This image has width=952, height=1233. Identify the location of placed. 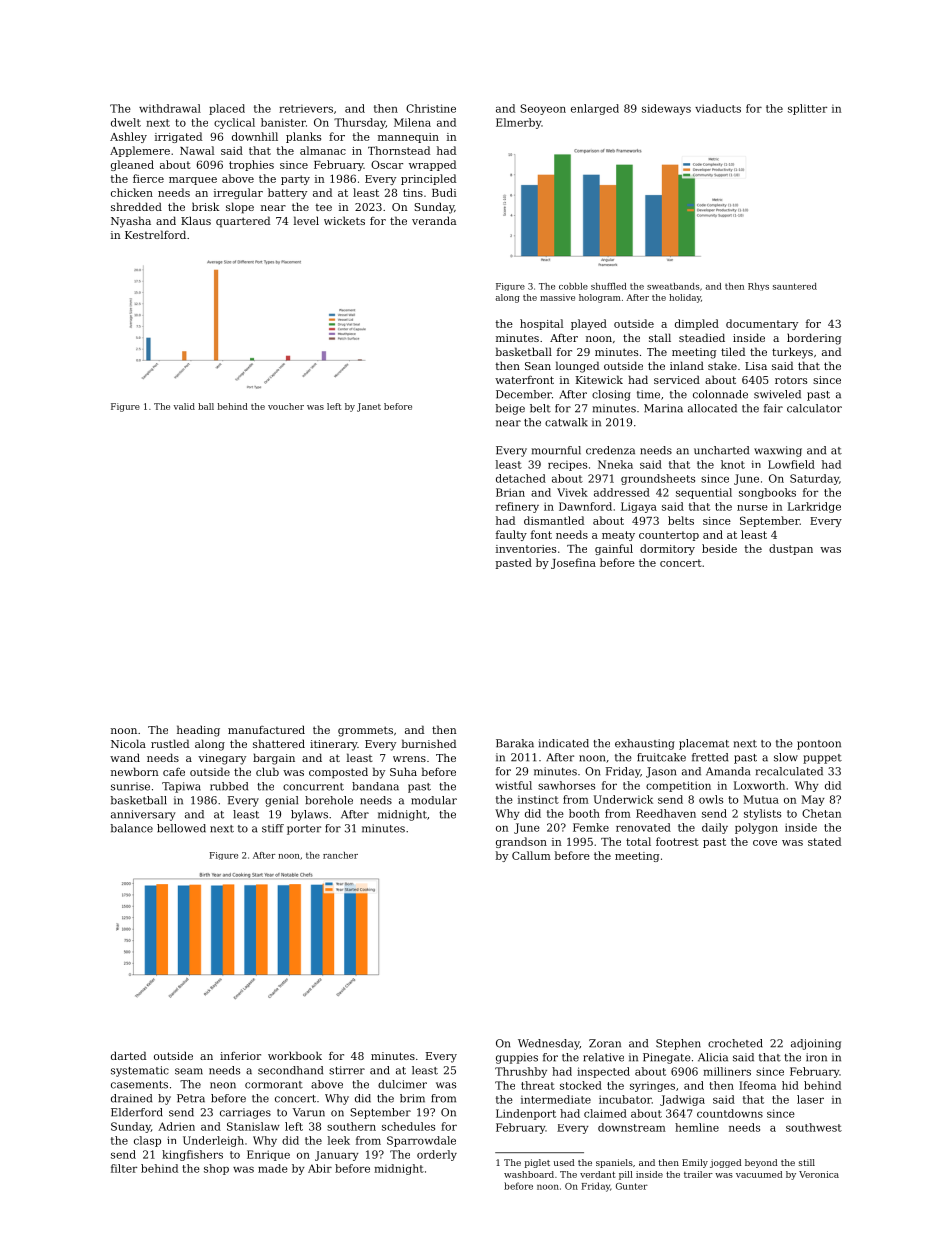
(227, 109).
